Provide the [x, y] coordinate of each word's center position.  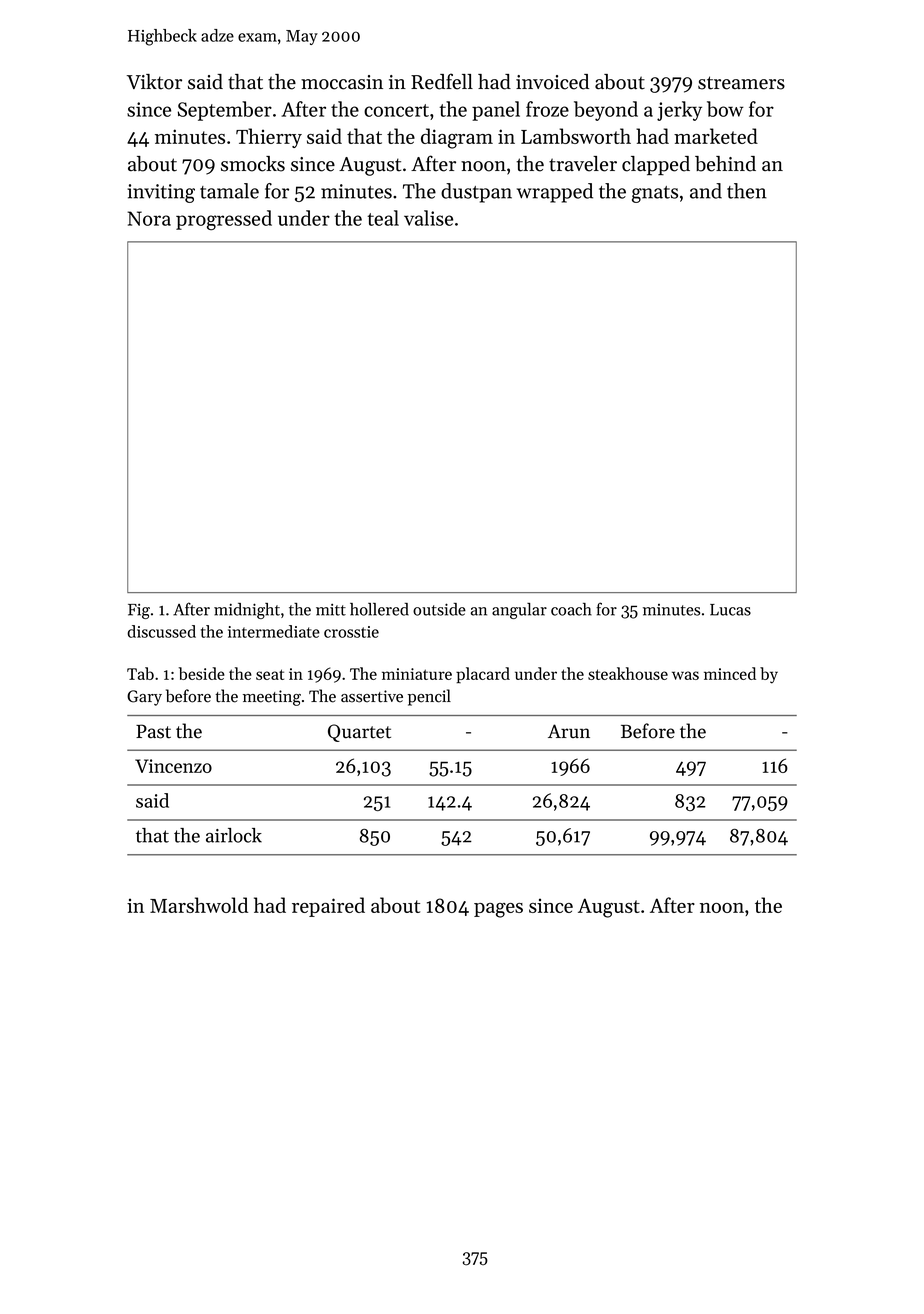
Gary [144, 698]
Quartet [359, 733]
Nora [149, 218]
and [706, 191]
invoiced [552, 82]
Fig [139, 611]
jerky [679, 111]
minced [730, 673]
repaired [328, 907]
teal [383, 218]
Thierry [269, 138]
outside [439, 609]
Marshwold [199, 905]
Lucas [730, 610]
